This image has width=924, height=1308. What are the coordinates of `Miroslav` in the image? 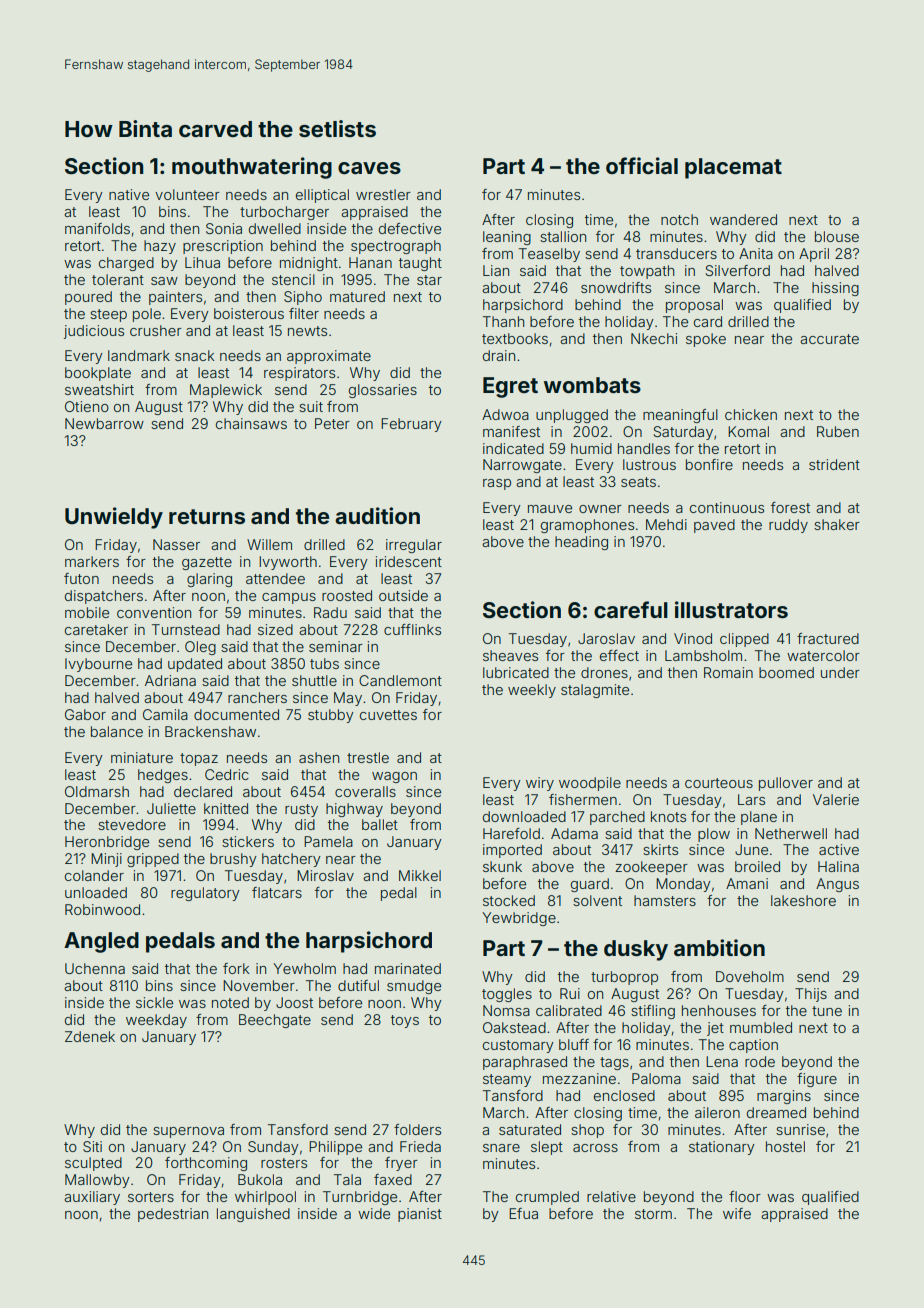 It's located at (325, 875).
